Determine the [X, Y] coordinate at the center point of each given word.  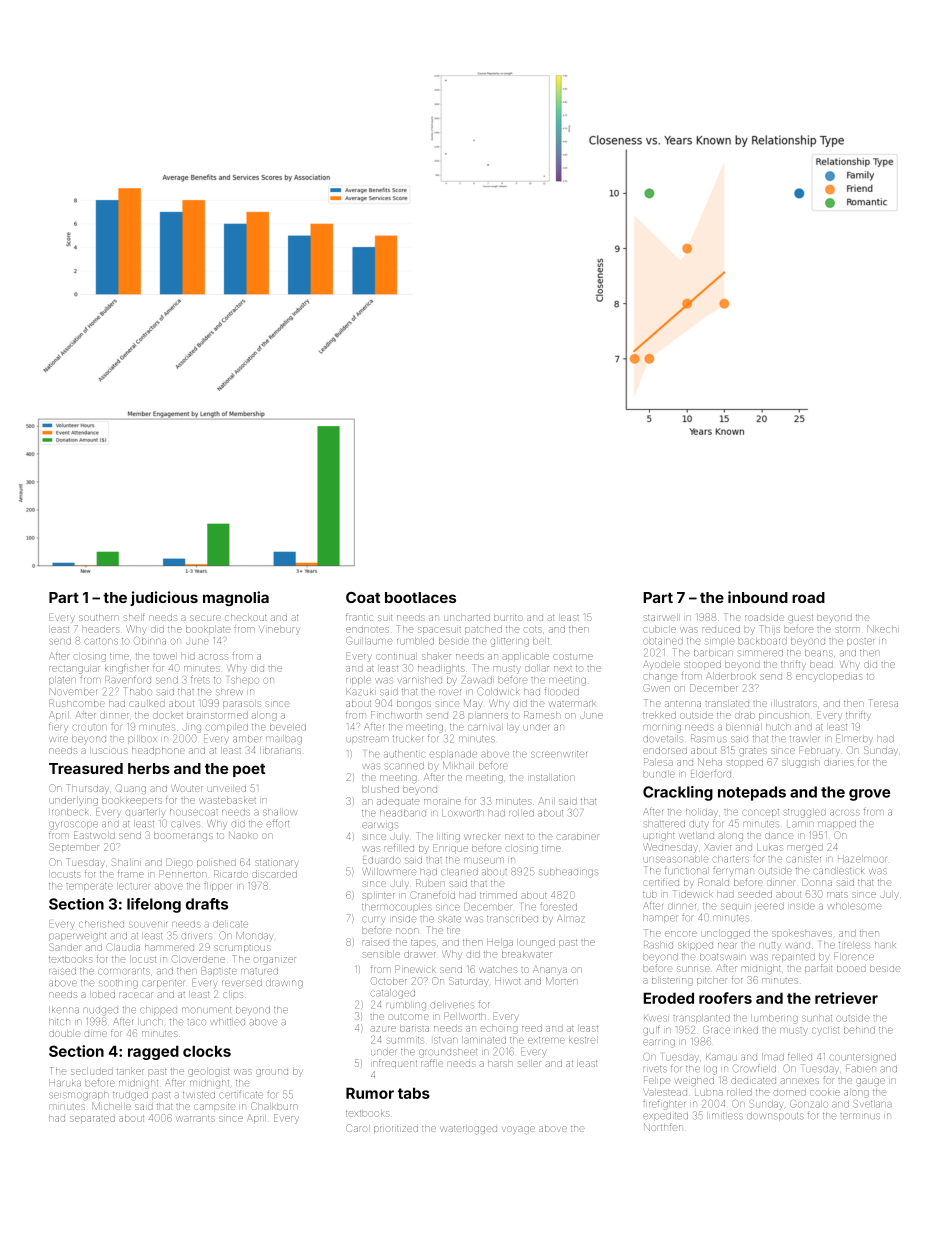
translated [727, 704]
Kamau [721, 1058]
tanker [130, 1072]
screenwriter [559, 754]
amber [247, 739]
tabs [414, 1093]
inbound [758, 597]
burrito [508, 618]
